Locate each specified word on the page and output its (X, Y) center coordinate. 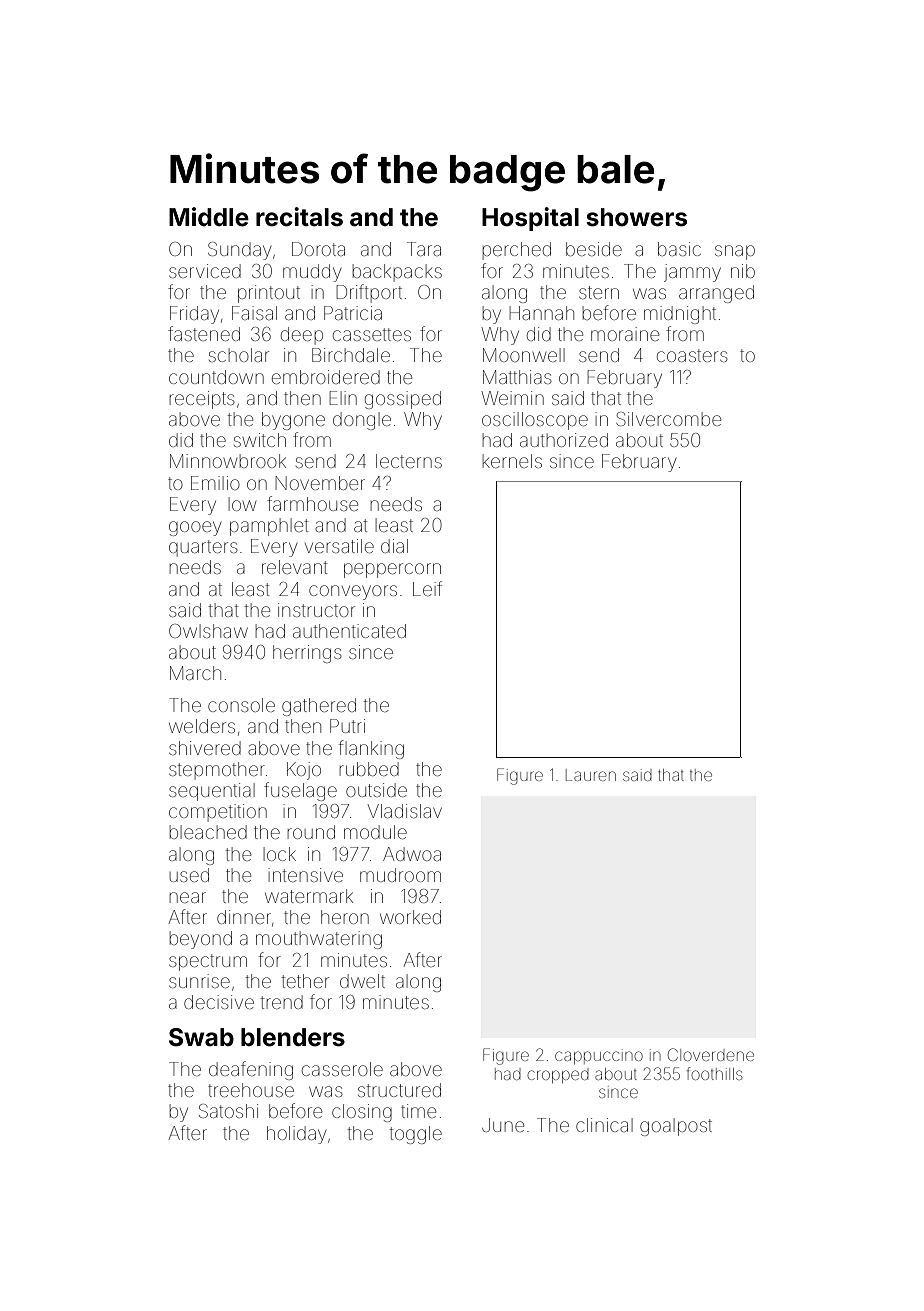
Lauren (591, 775)
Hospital (530, 219)
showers (636, 217)
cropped (558, 1076)
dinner (244, 917)
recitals (299, 217)
